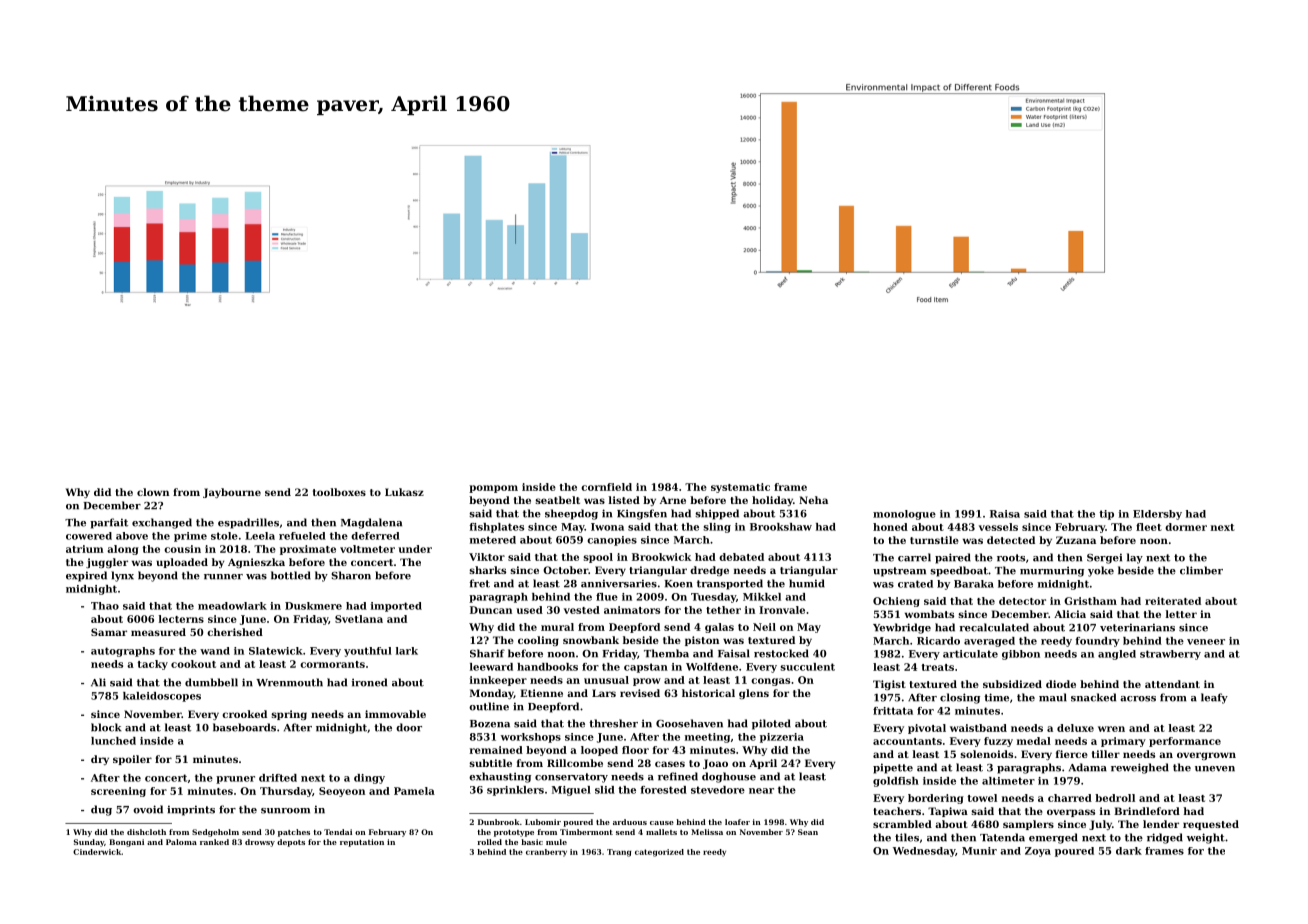 This screenshot has height=924, width=1308. What do you see at coordinates (772, 501) in the screenshot?
I see `holiday` at bounding box center [772, 501].
